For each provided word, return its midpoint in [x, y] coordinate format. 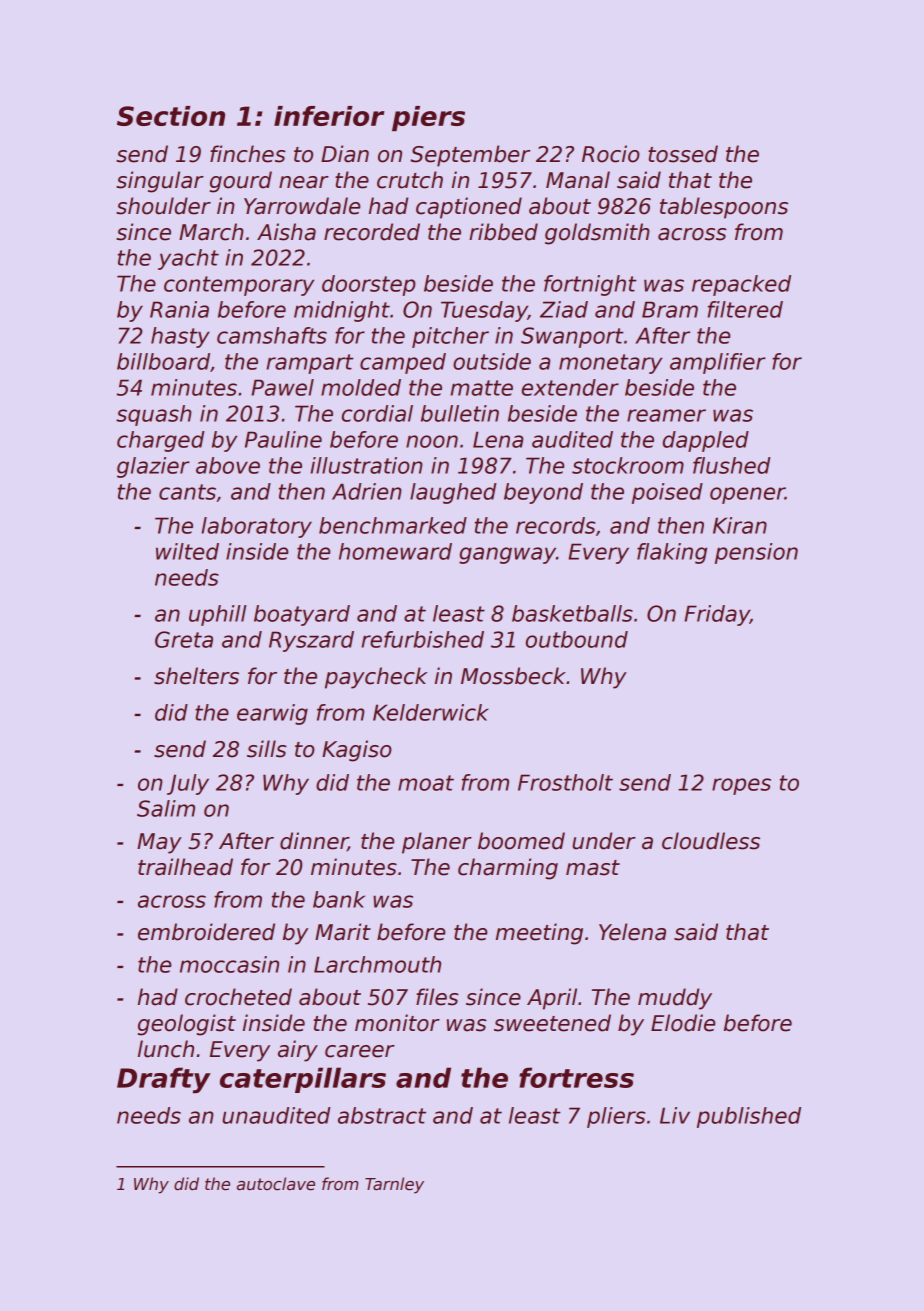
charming [508, 869]
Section [171, 116]
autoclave [276, 1184]
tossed [683, 154]
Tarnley [394, 1185]
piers [428, 118]
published [749, 1117]
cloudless [711, 841]
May [159, 843]
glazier [153, 467]
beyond [543, 493]
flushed [732, 465]
